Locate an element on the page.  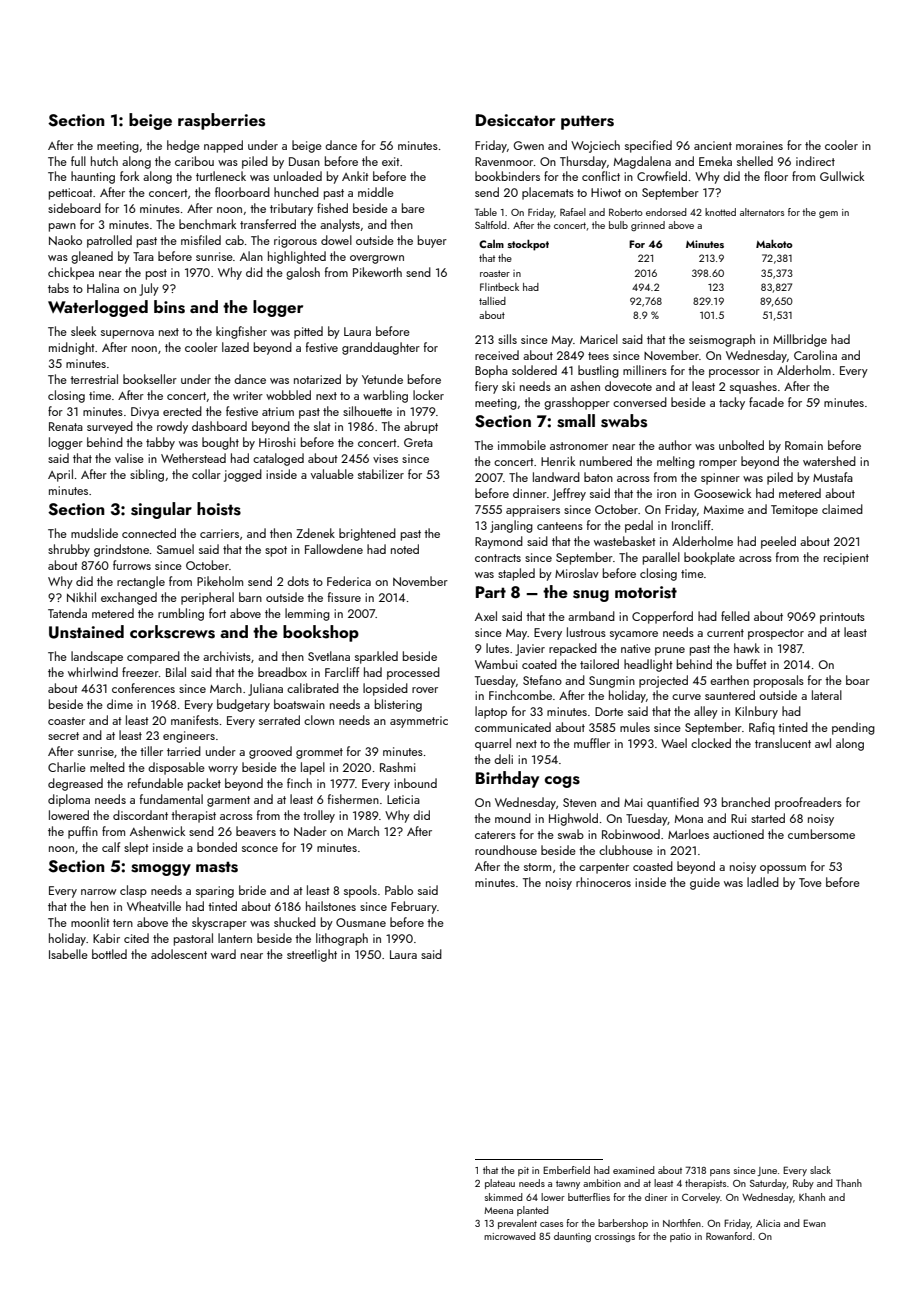
prospector is located at coordinates (776, 634).
